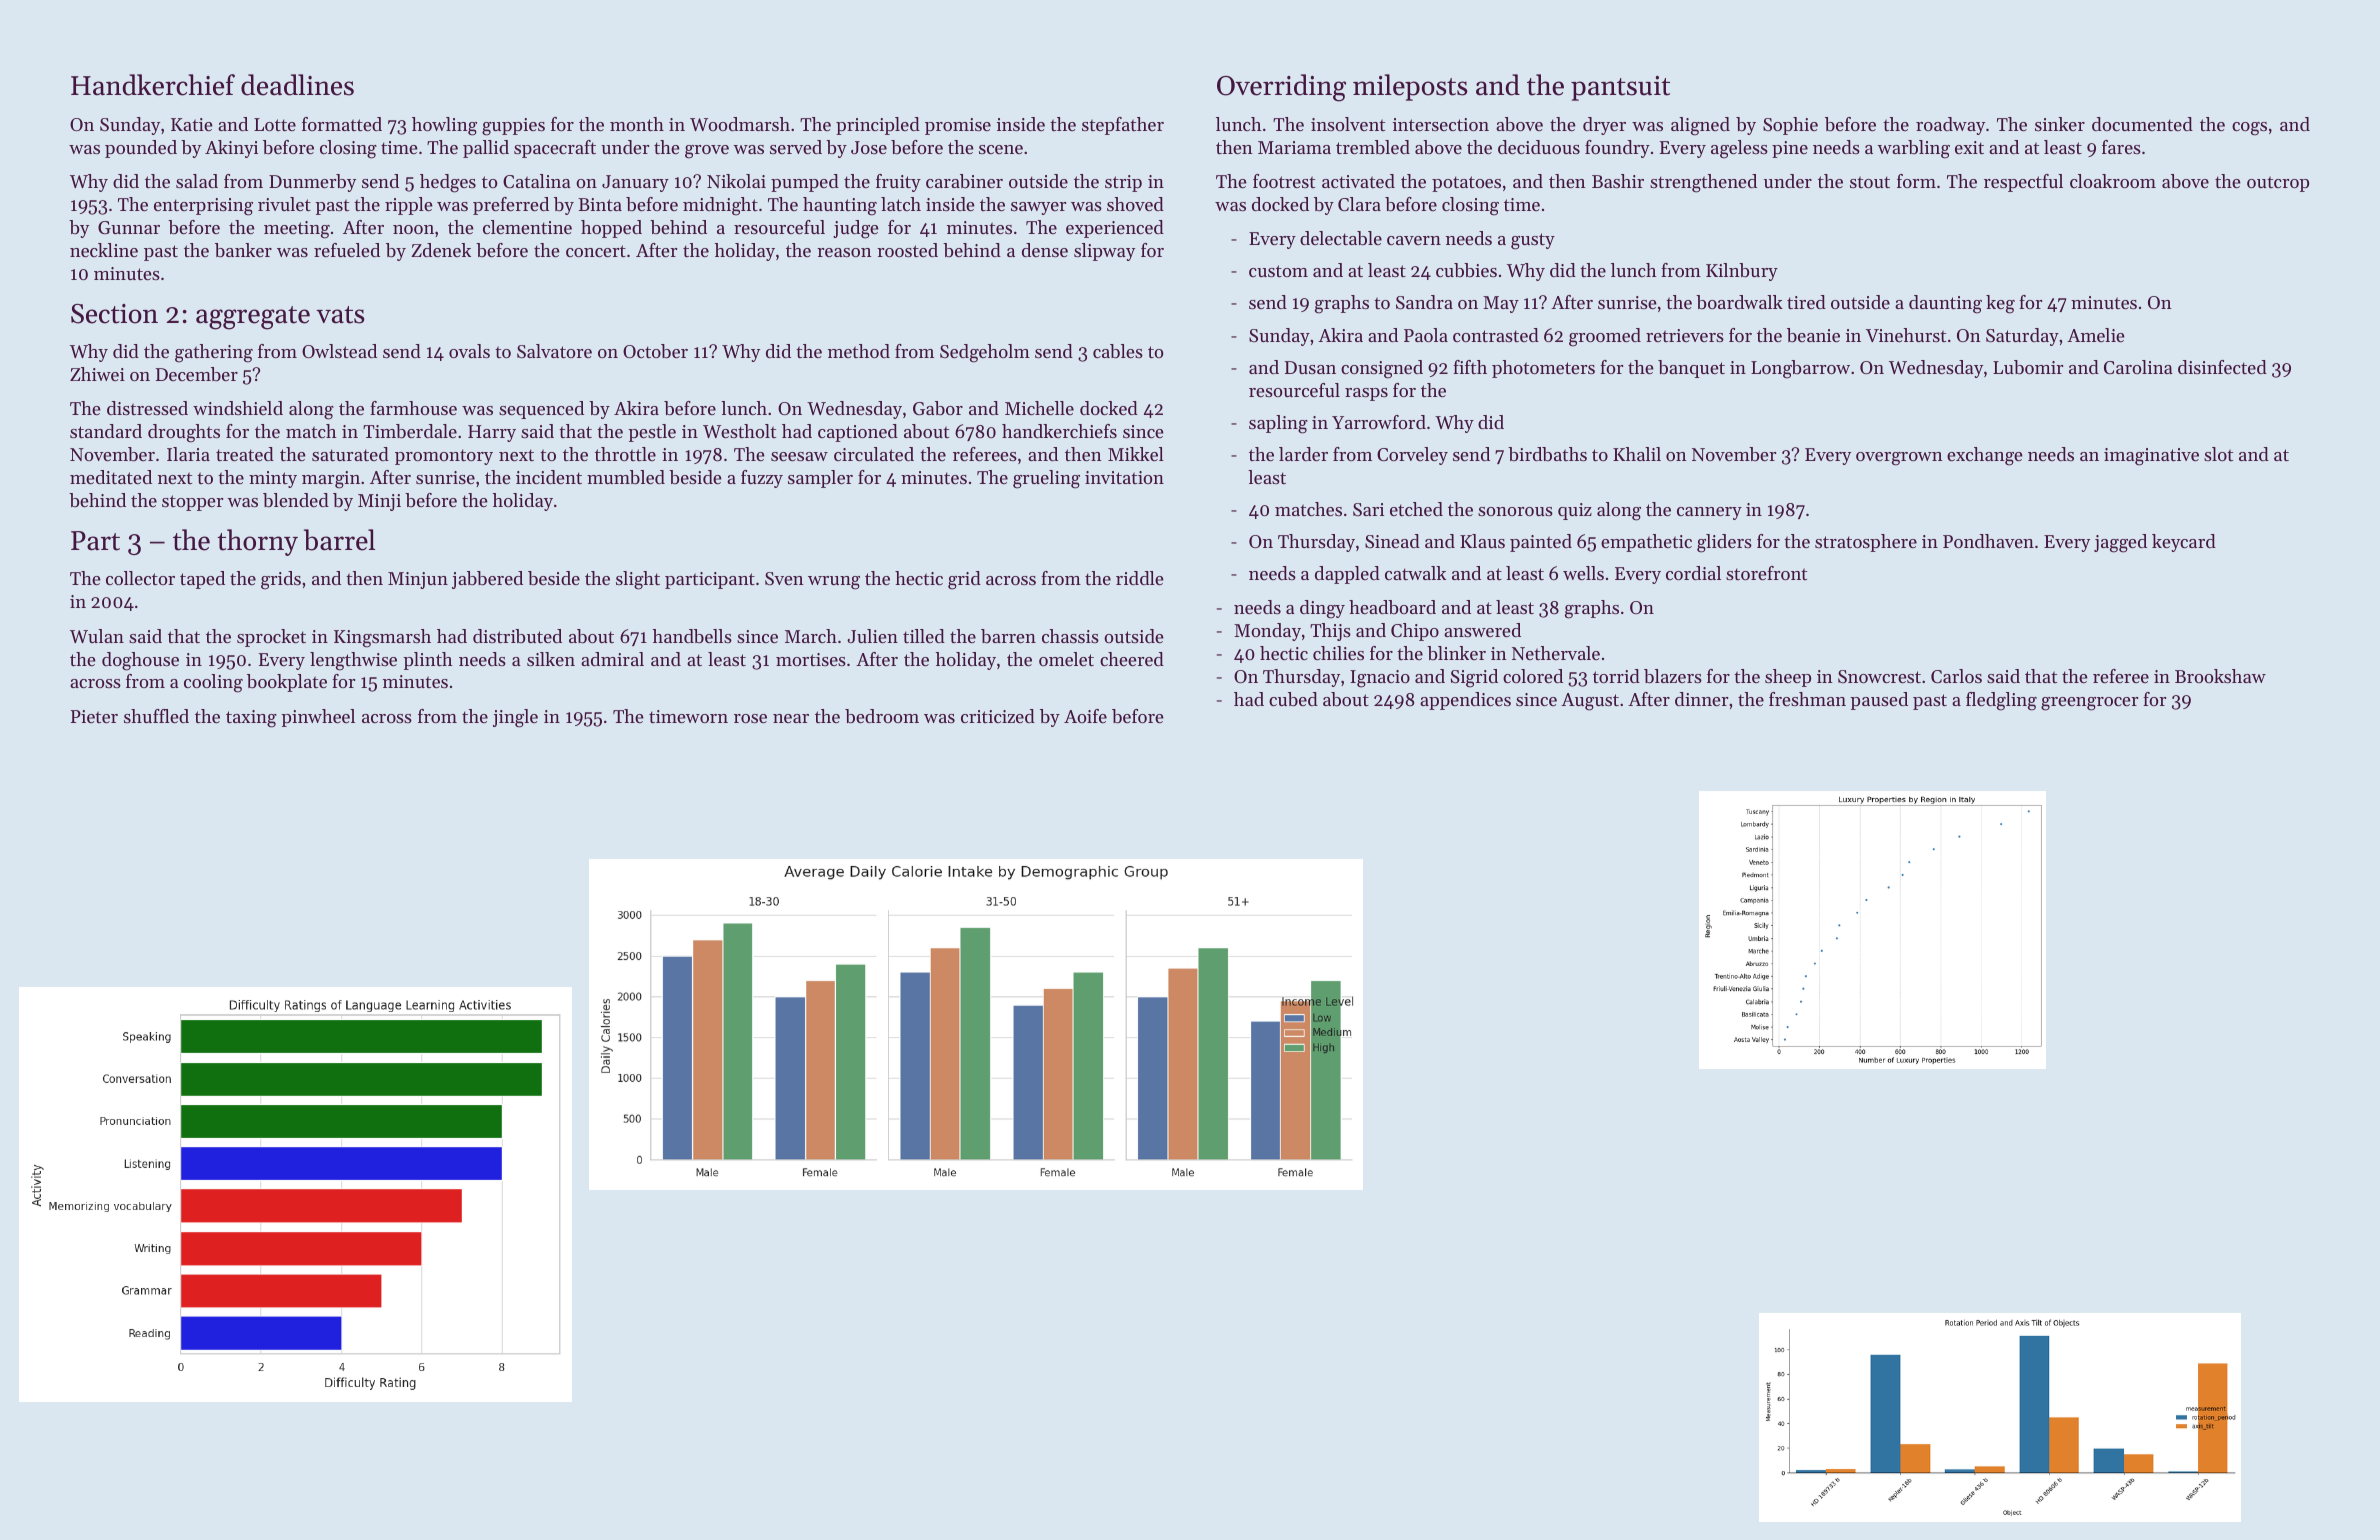  What do you see at coordinates (1482, 630) in the screenshot?
I see `answered` at bounding box center [1482, 630].
